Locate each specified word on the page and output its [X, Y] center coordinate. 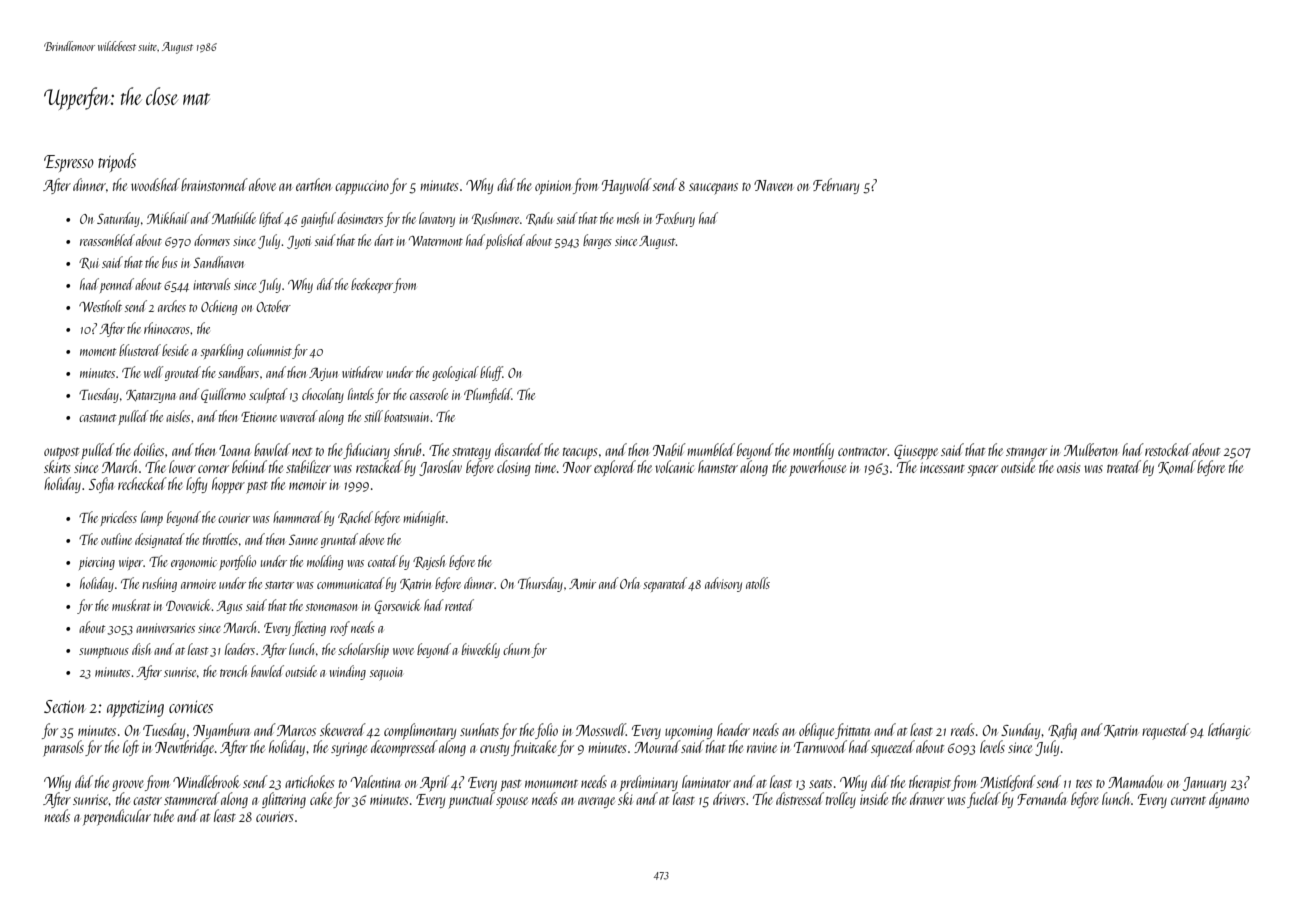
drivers [729, 798]
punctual [471, 800]
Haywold [627, 186]
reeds [963, 729]
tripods [117, 162]
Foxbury [675, 219]
